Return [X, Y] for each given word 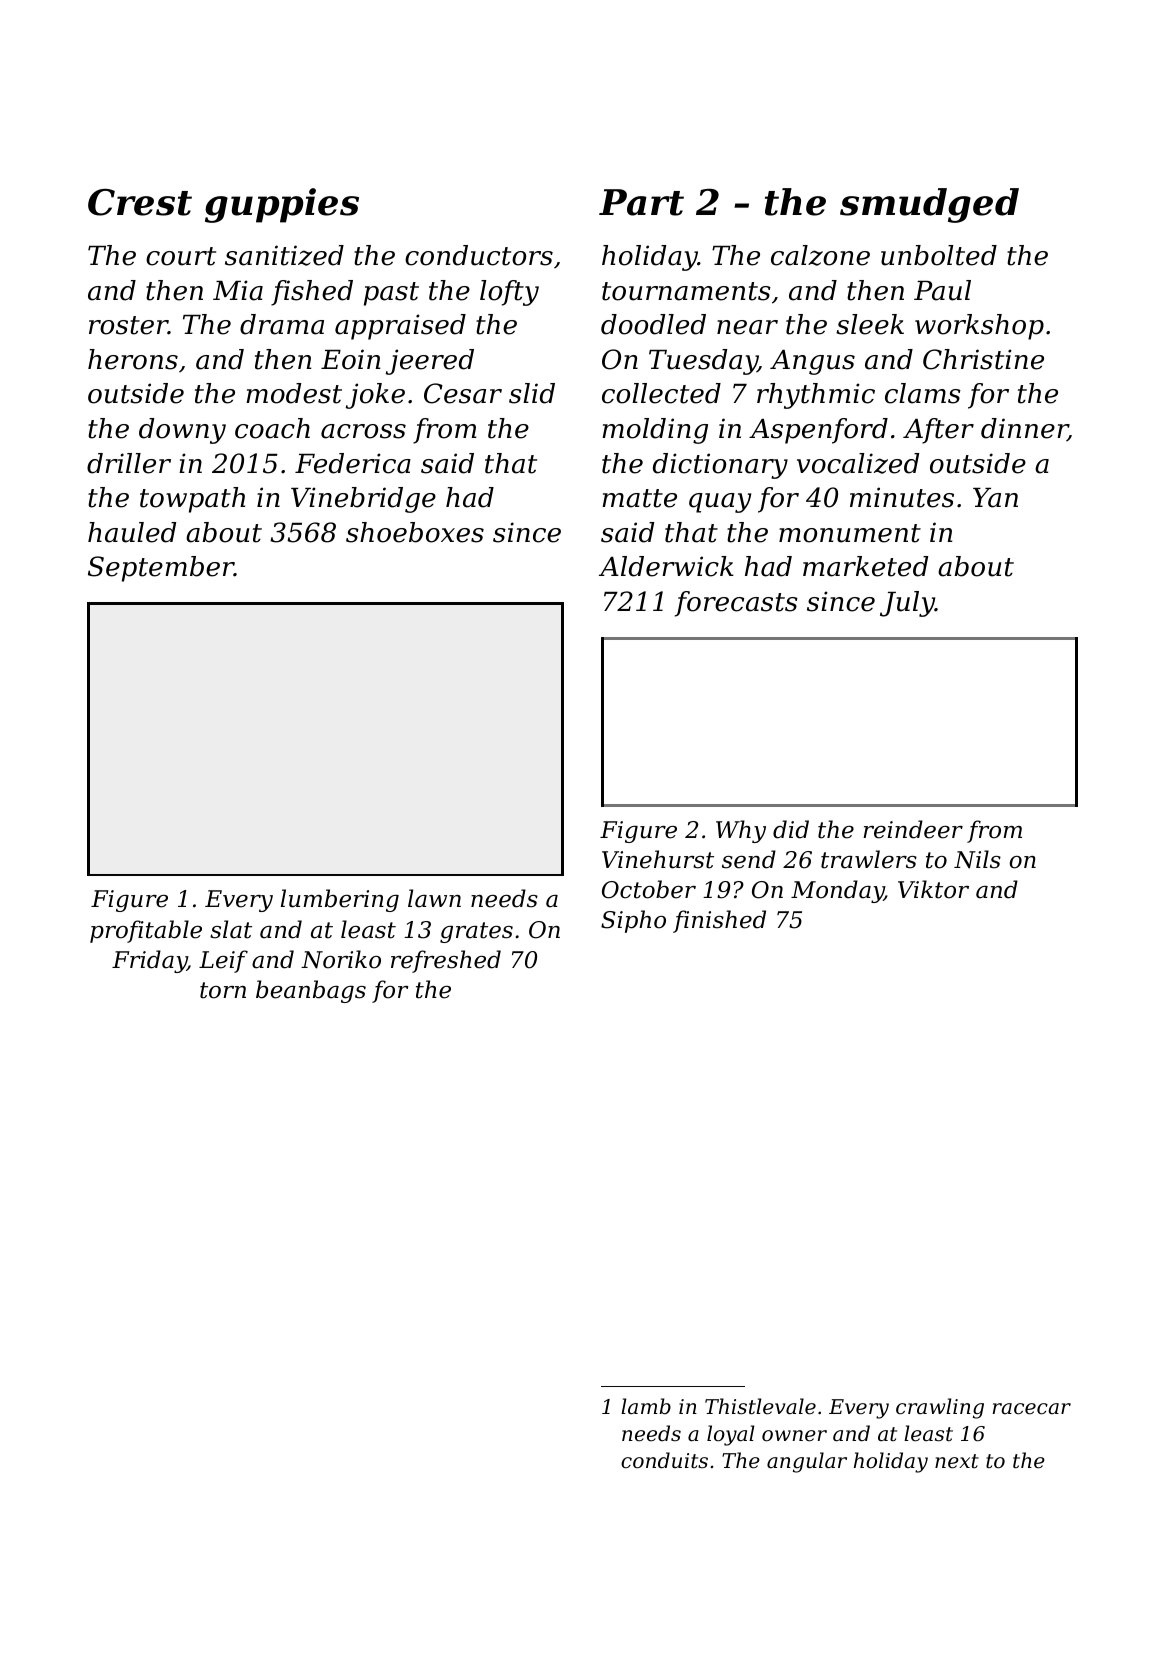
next [957, 1461]
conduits [664, 1460]
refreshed [446, 961]
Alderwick [666, 566]
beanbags [311, 991]
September [161, 569]
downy [182, 431]
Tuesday [703, 362]
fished [312, 293]
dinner [1024, 429]
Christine [983, 359]
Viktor [933, 889]
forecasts [736, 604]
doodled [653, 324]
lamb [646, 1406]
